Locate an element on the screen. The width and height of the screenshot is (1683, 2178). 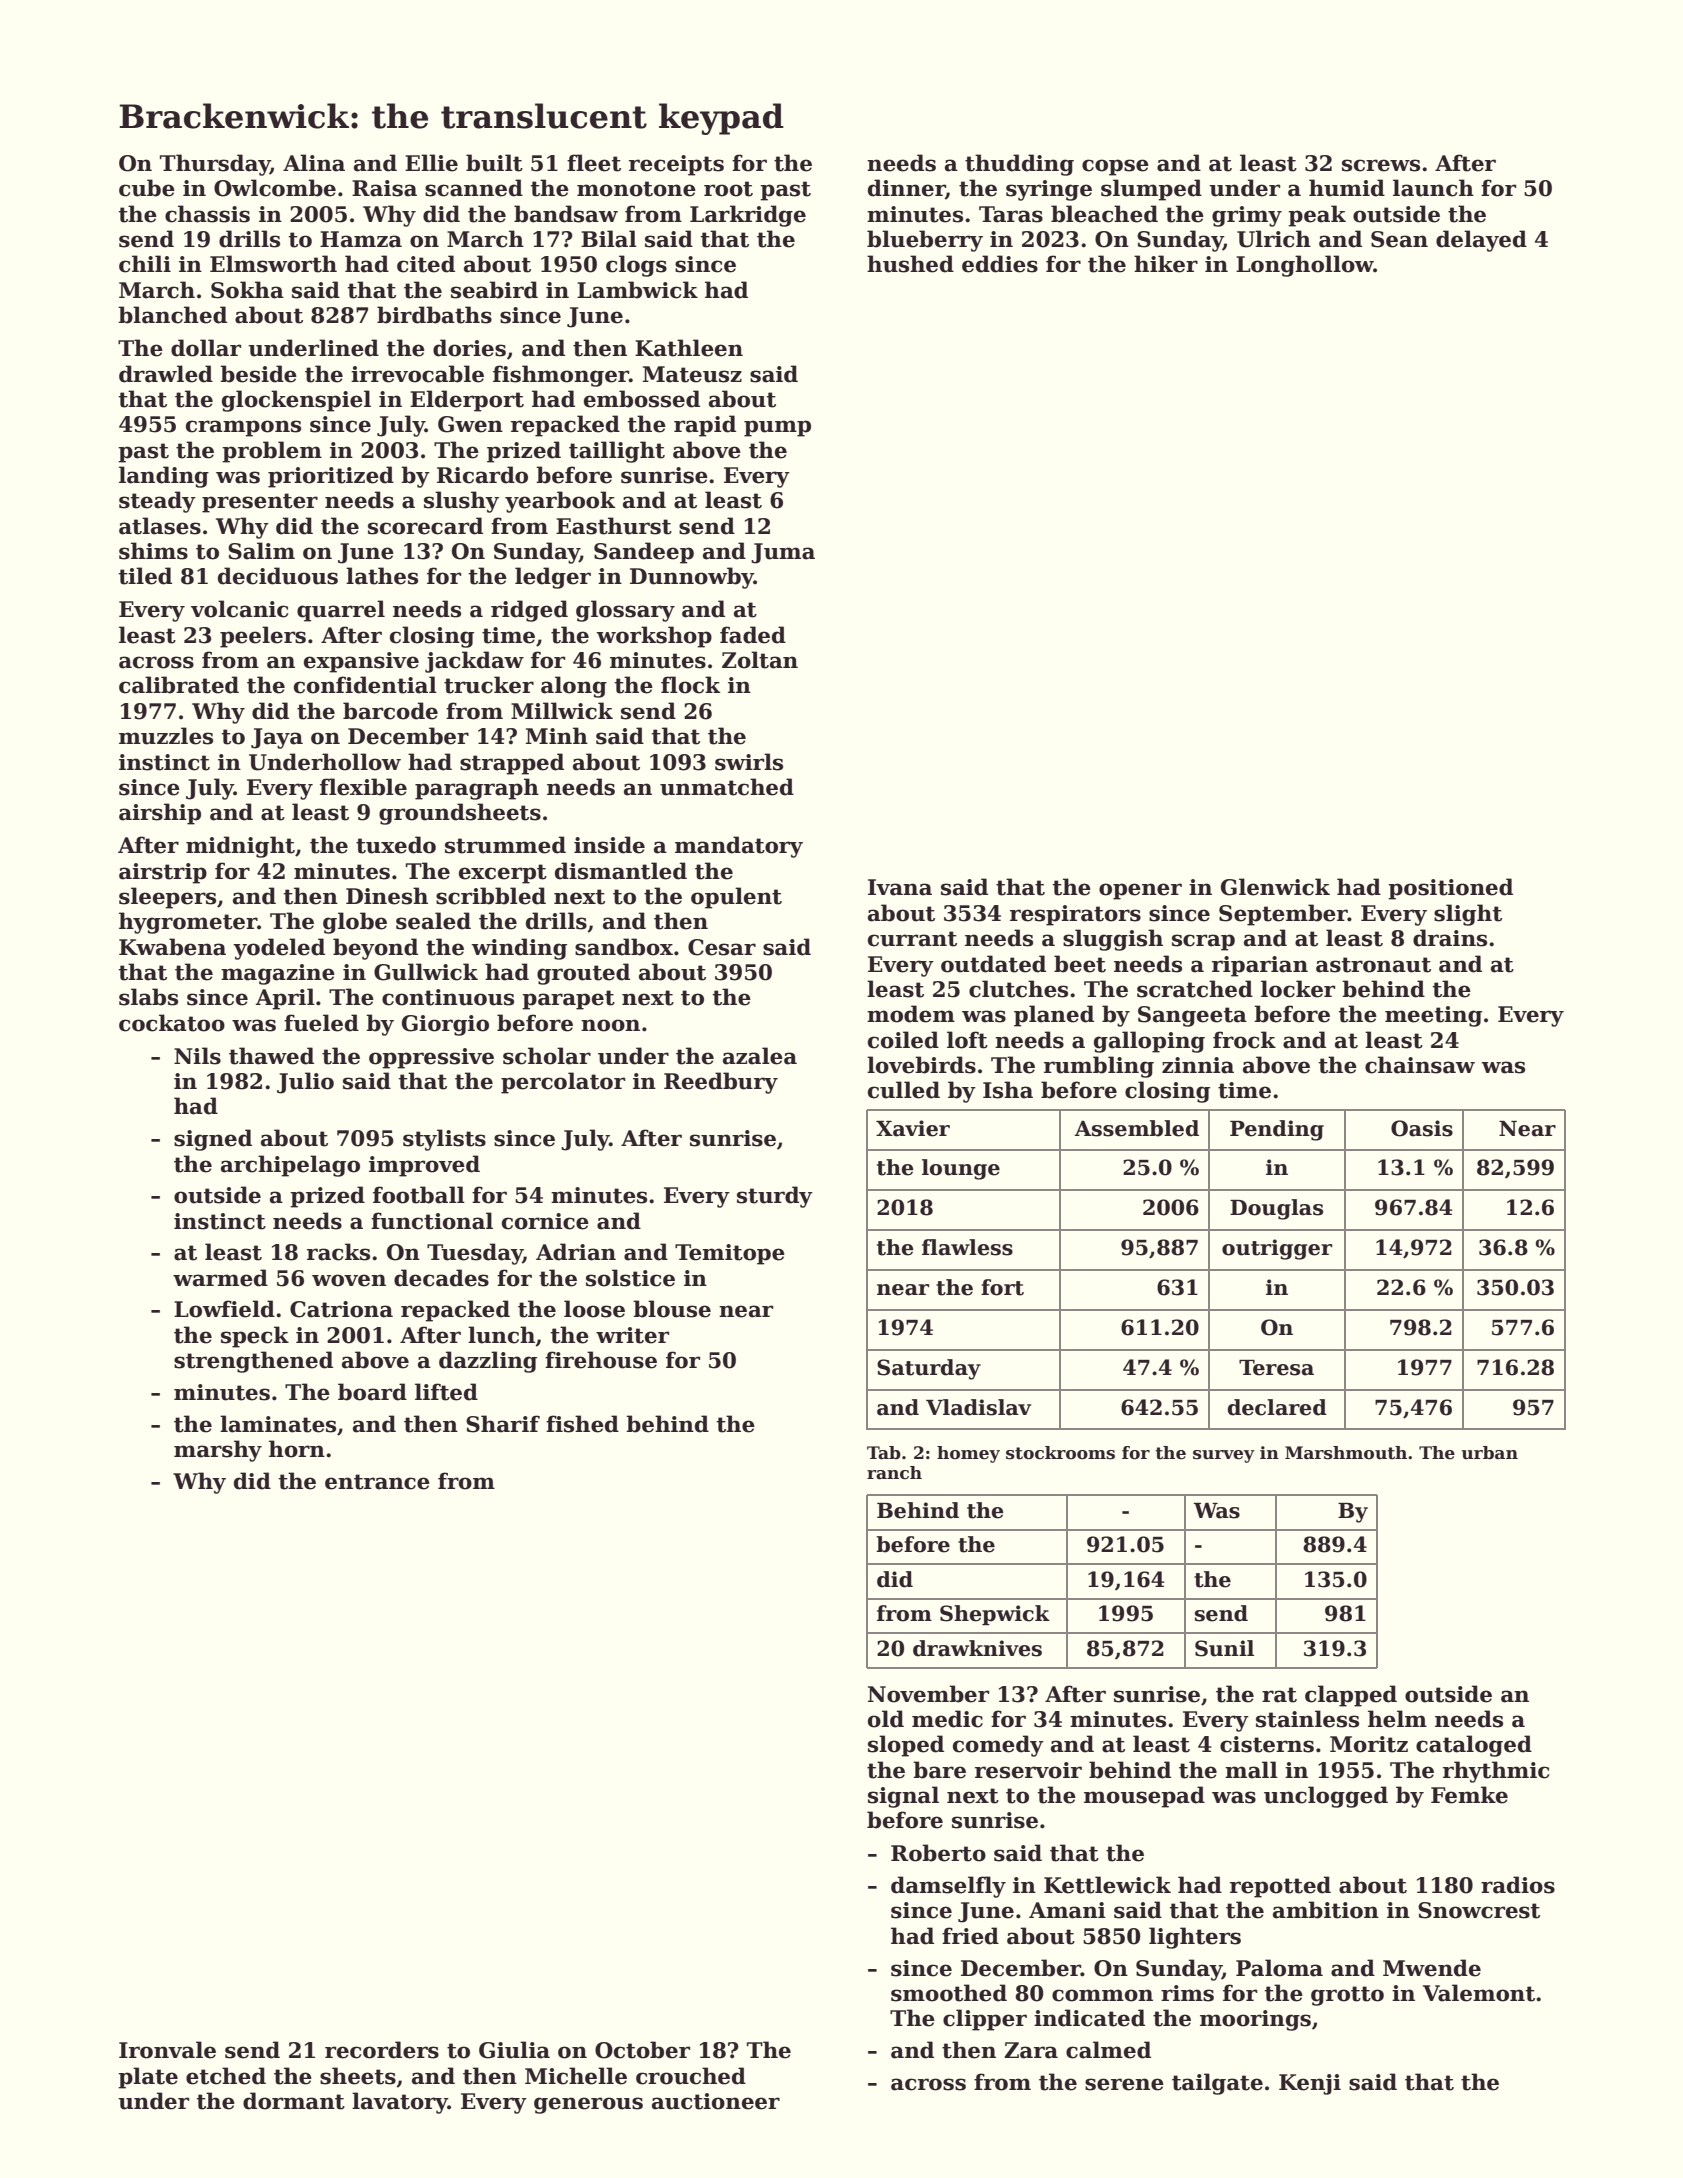
Ivana is located at coordinates (900, 887).
